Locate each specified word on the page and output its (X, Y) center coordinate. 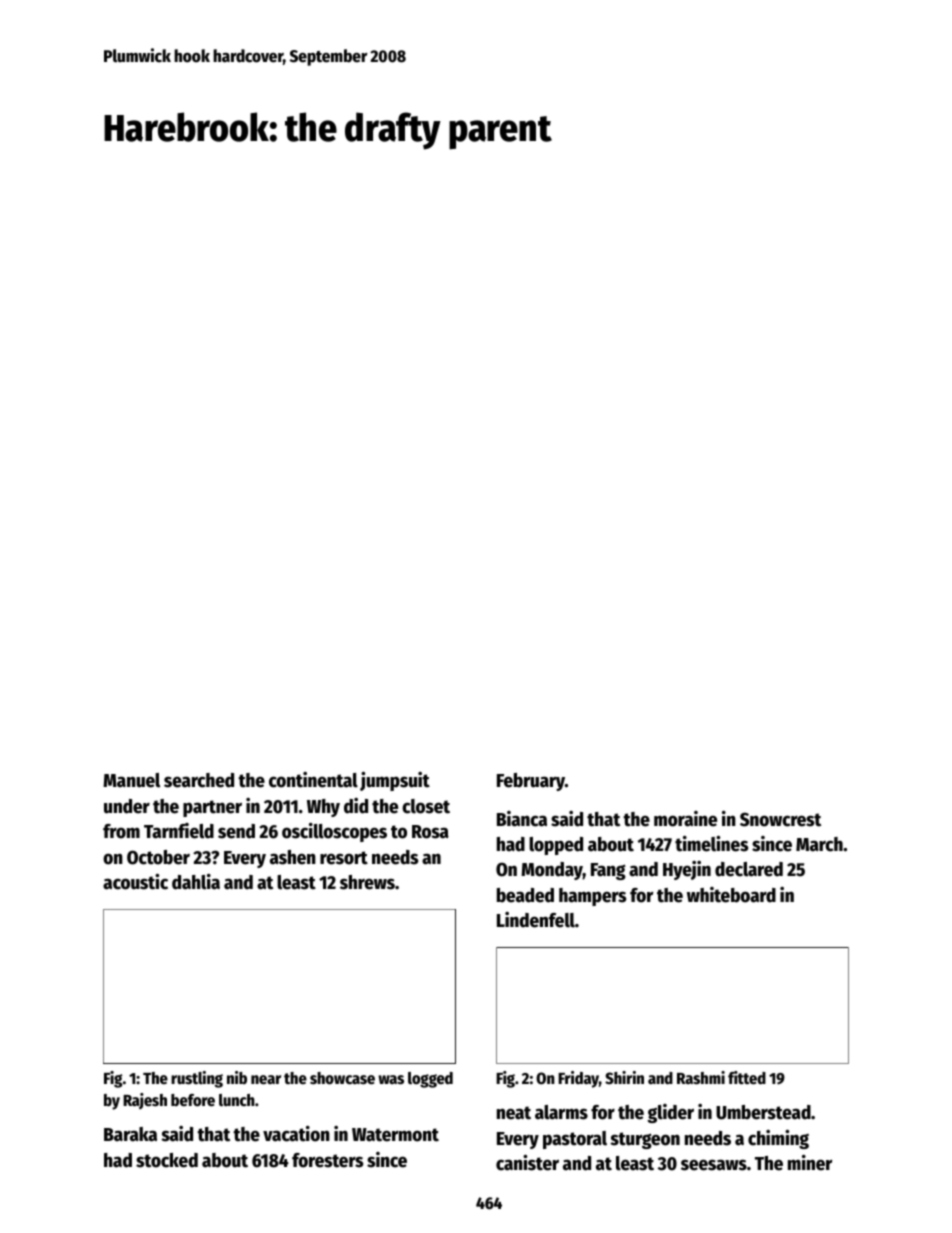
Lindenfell (536, 920)
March (819, 844)
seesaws (714, 1165)
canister (527, 1163)
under (127, 806)
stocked (167, 1160)
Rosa (430, 832)
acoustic (135, 882)
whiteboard (731, 895)
